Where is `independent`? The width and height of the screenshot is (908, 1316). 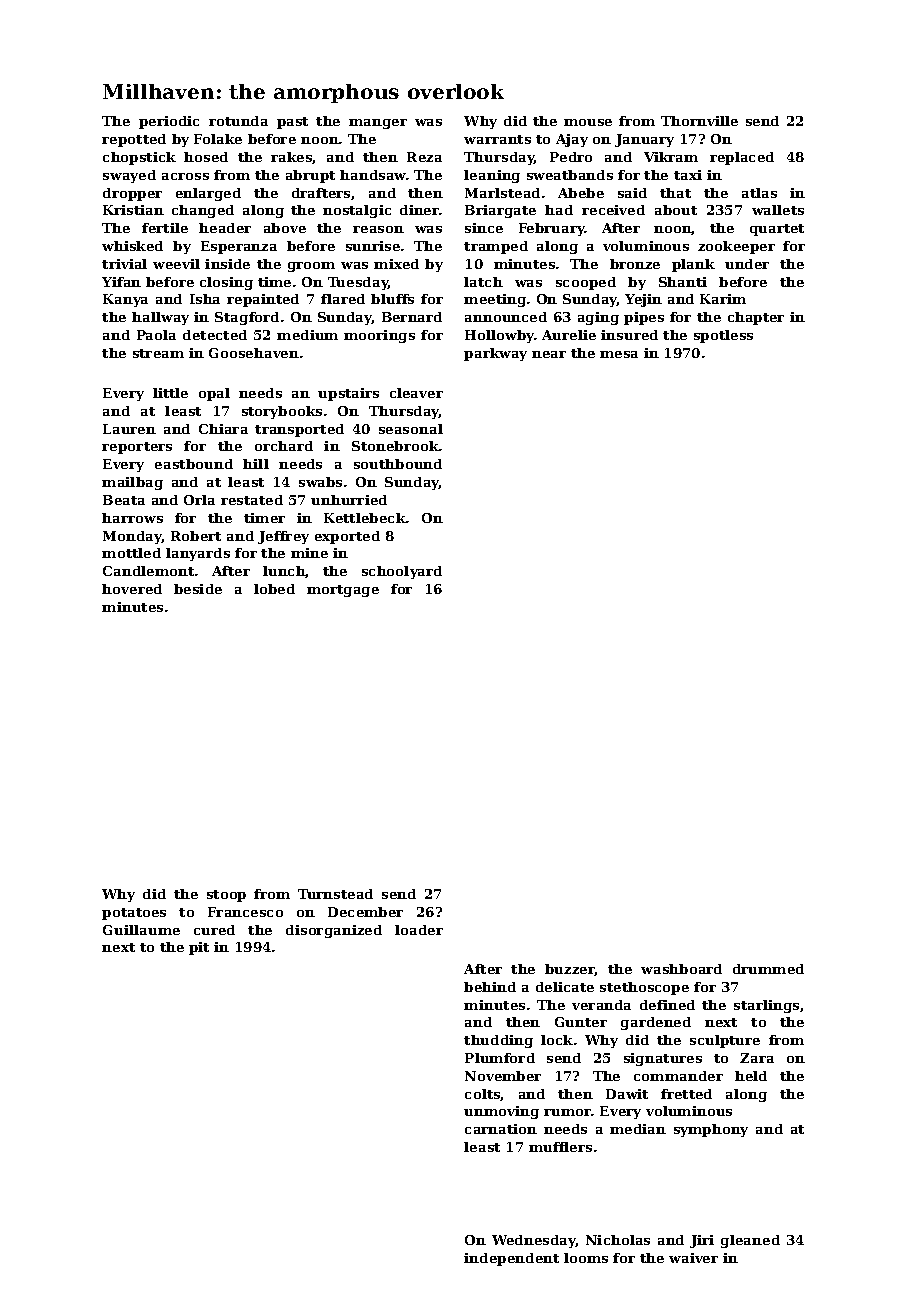 independent is located at coordinates (511, 1259).
